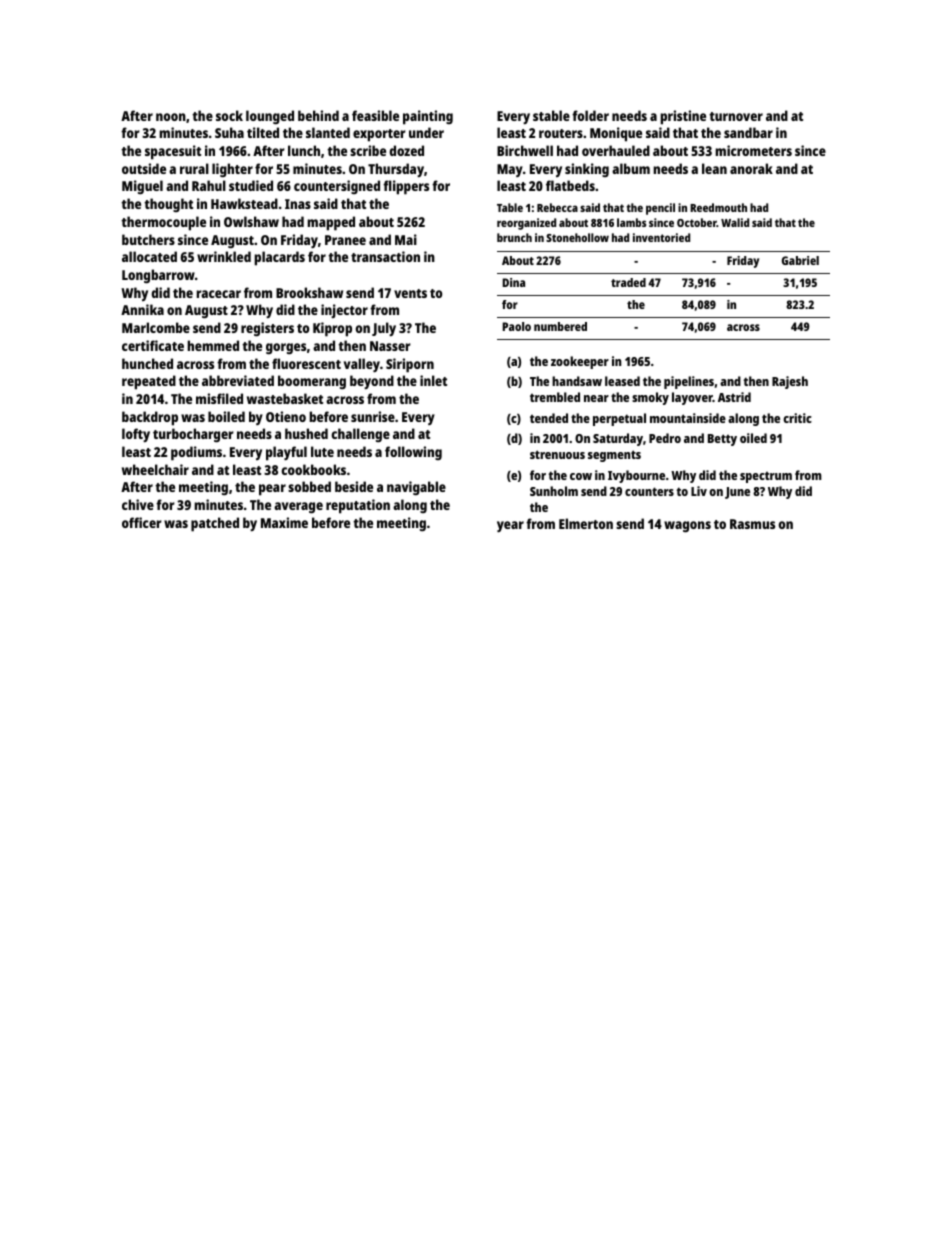  What do you see at coordinates (790, 382) in the image?
I see `Rajesh` at bounding box center [790, 382].
